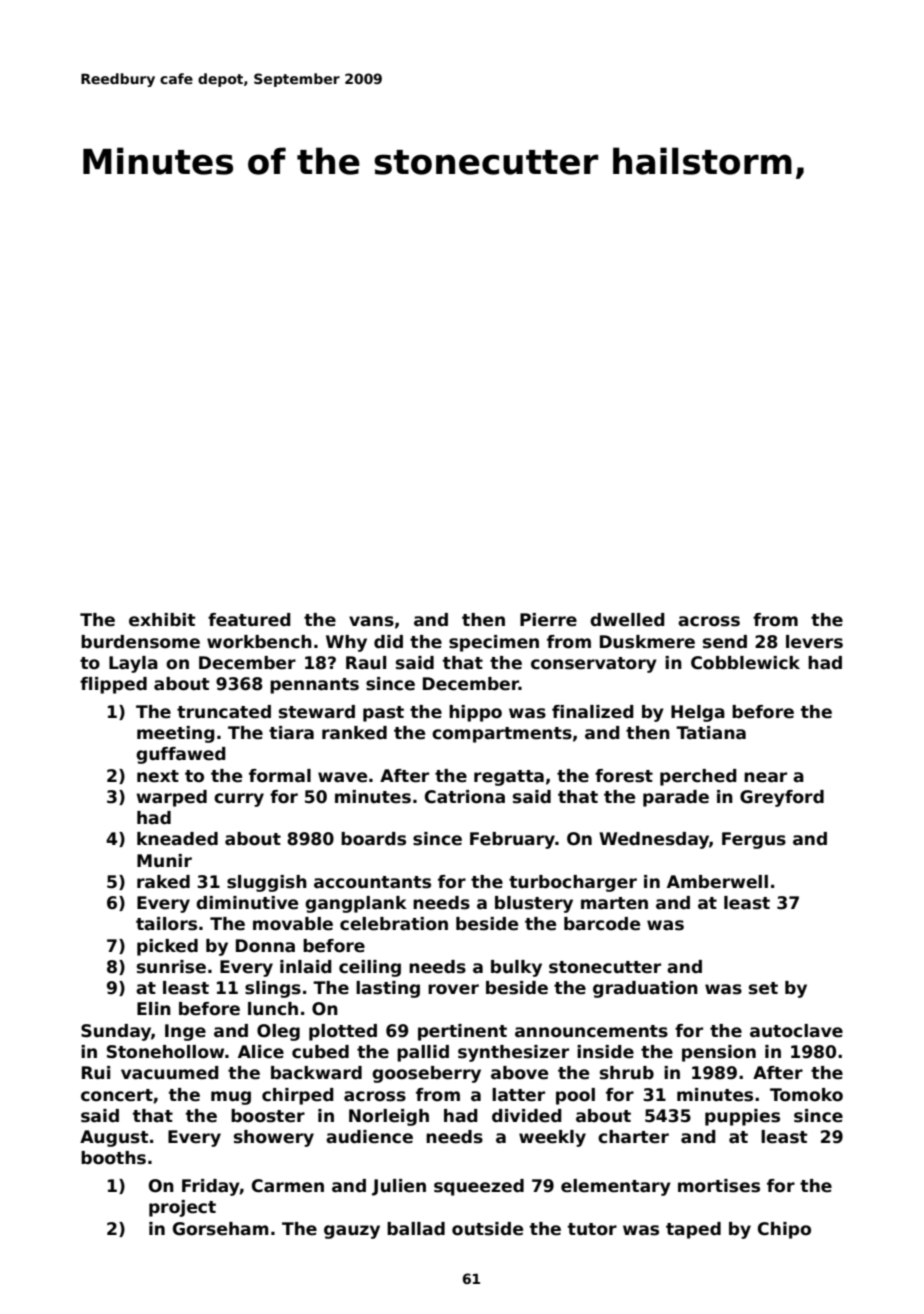 The width and height of the screenshot is (924, 1314). Describe the element at coordinates (369, 1137) in the screenshot. I see `audience` at that location.
